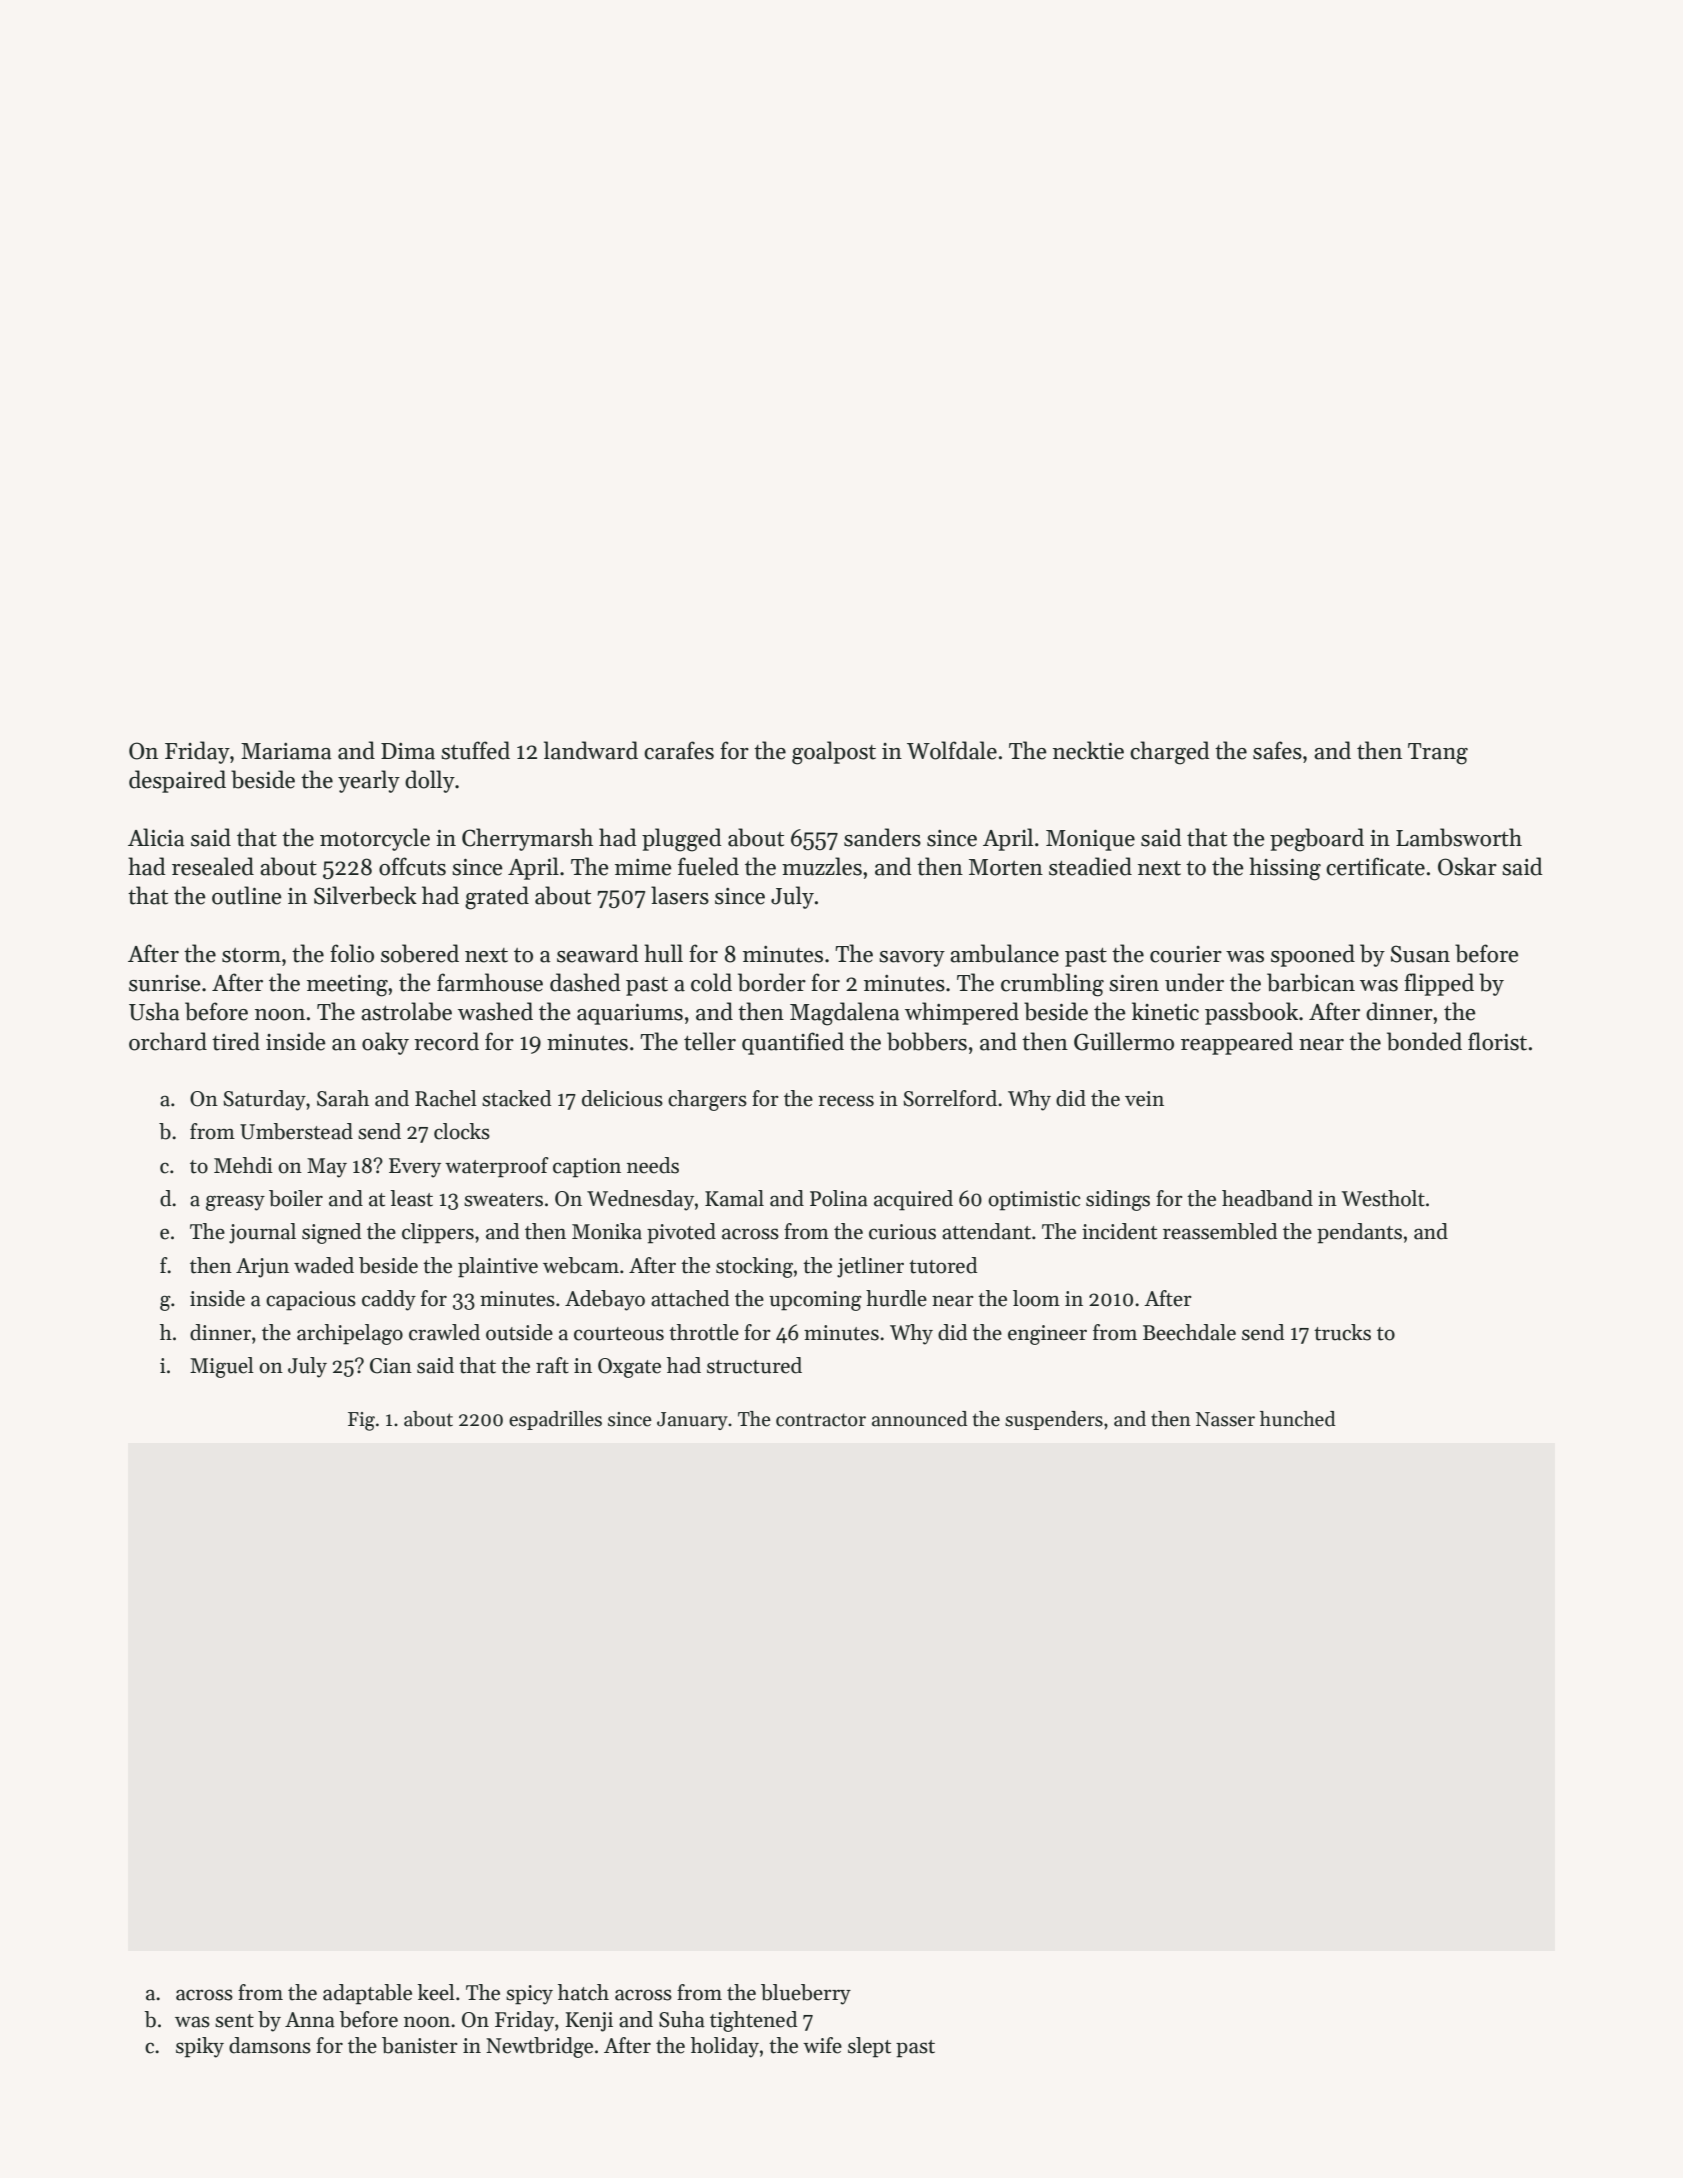 Image resolution: width=1683 pixels, height=2178 pixels. What do you see at coordinates (200, 2047) in the image?
I see `spiky` at bounding box center [200, 2047].
